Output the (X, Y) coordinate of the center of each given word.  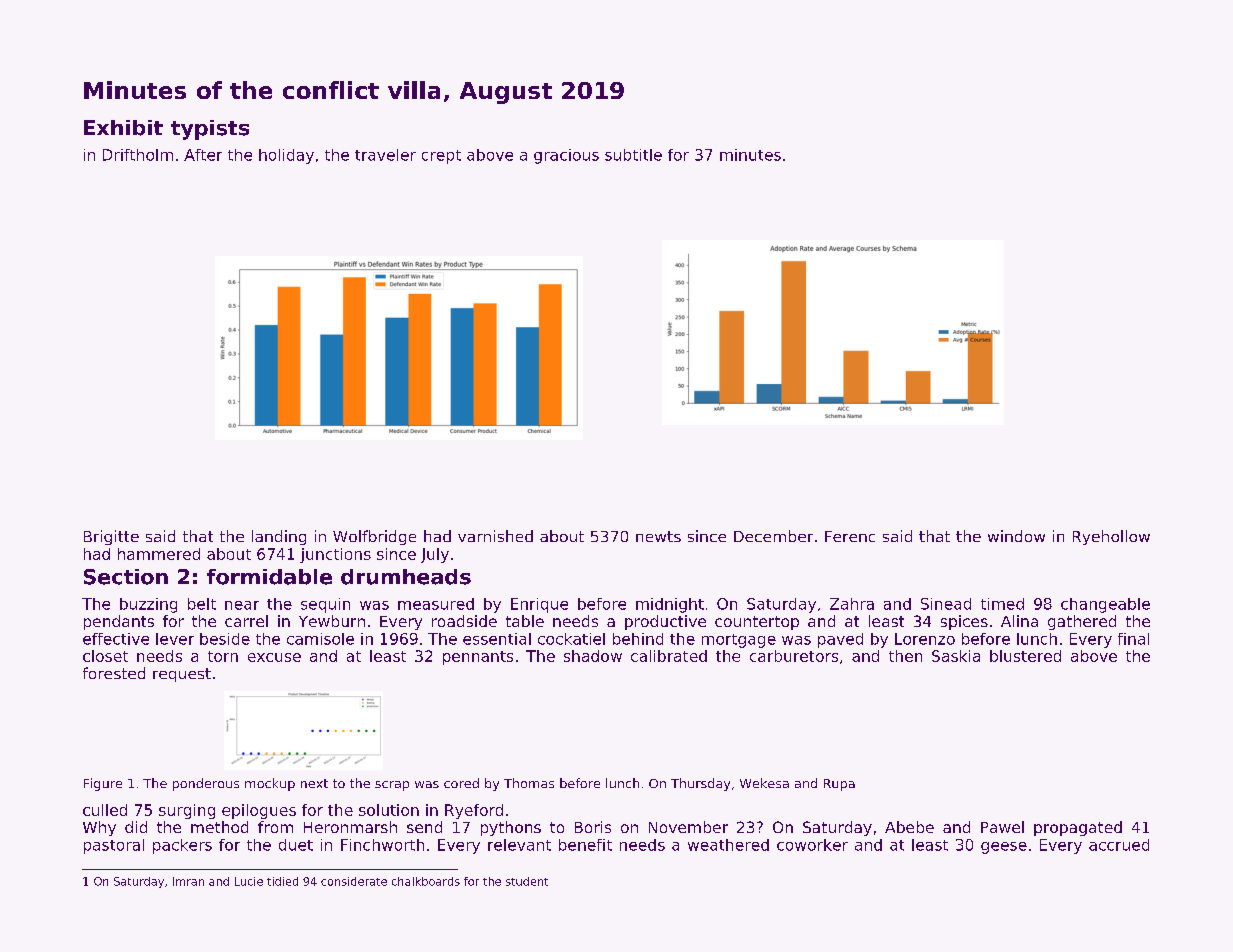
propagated (1078, 828)
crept (441, 157)
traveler (385, 155)
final (1133, 639)
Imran (188, 881)
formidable (269, 577)
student (527, 881)
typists (210, 130)
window (1016, 536)
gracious (566, 156)
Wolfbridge (374, 537)
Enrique (539, 605)
